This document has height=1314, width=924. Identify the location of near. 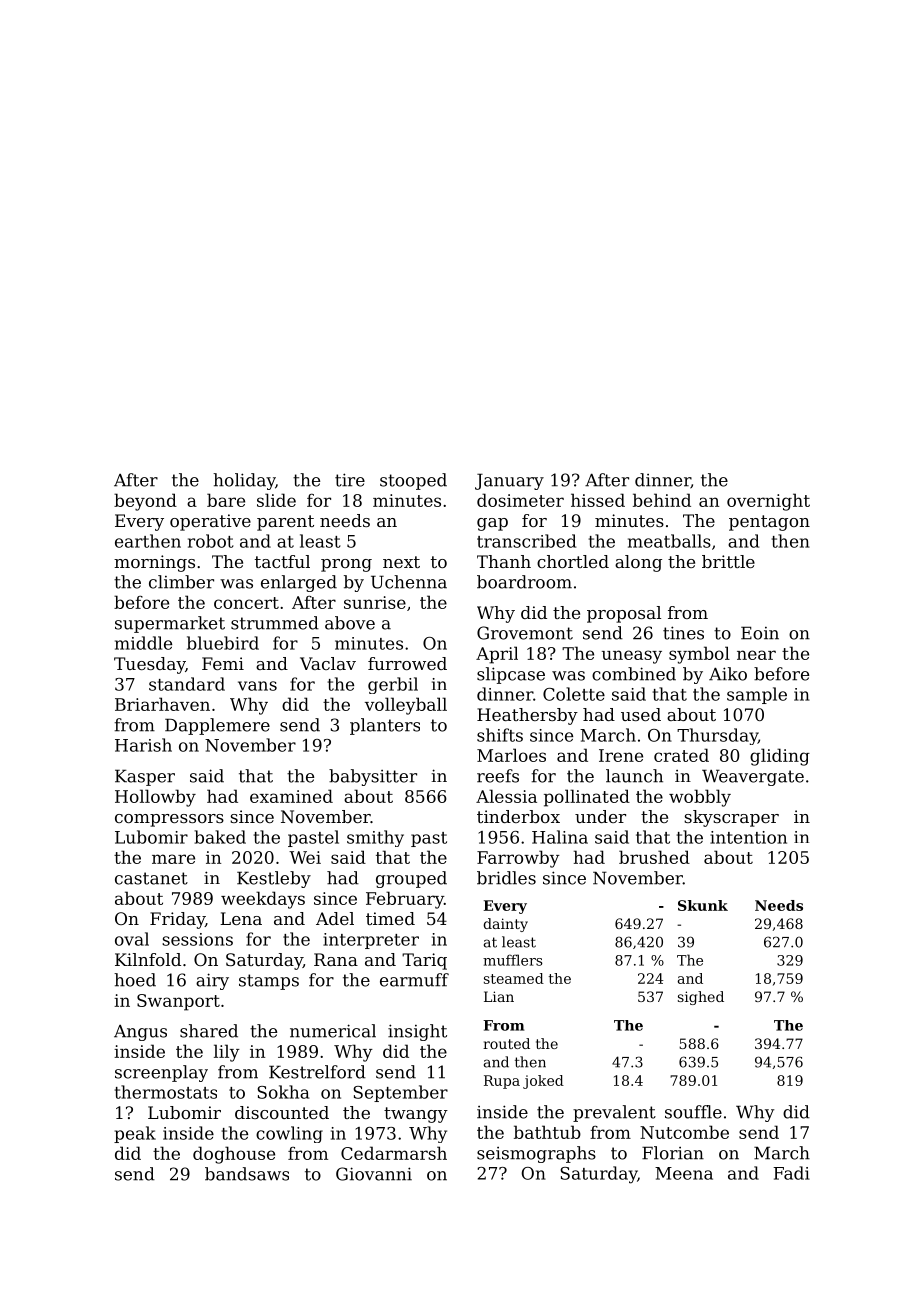
(756, 655).
